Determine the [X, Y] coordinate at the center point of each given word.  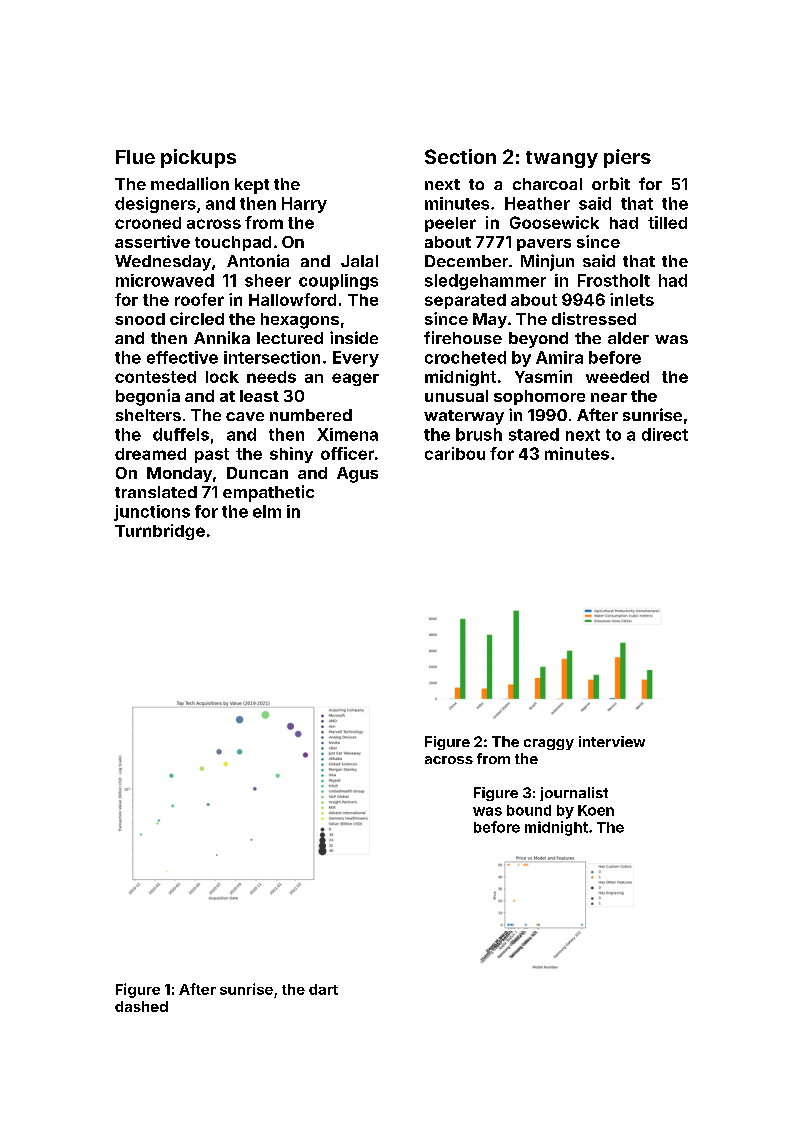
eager [355, 379]
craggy [549, 744]
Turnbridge [160, 532]
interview [612, 741]
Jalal [359, 261]
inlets [632, 299]
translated [156, 492]
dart [323, 989]
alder [628, 338]
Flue [135, 157]
